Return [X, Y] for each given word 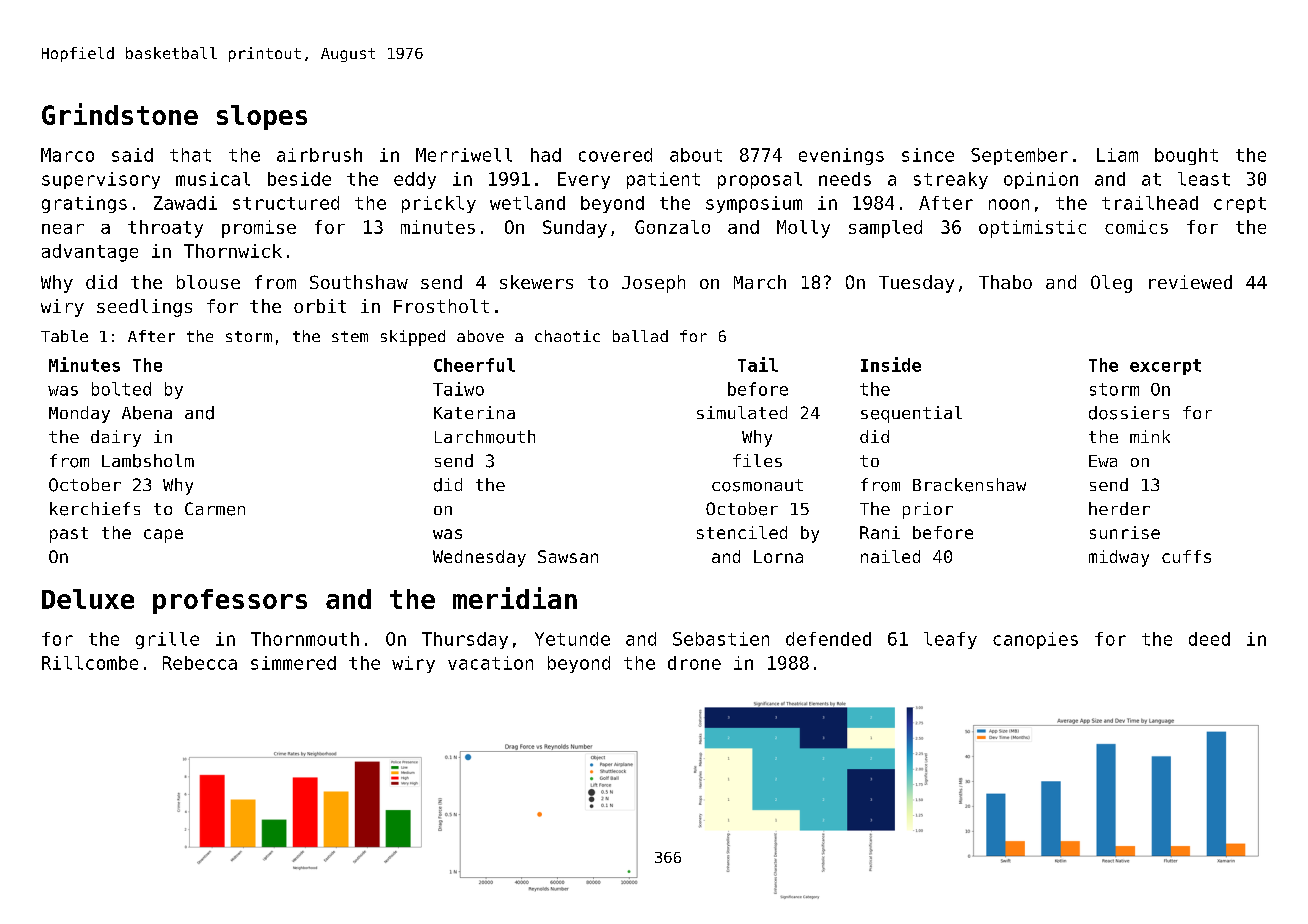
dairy [116, 438]
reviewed [1190, 282]
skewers [536, 282]
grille [167, 640]
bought [1186, 156]
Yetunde [572, 639]
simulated [742, 412]
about [696, 155]
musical [213, 179]
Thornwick [233, 251]
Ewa [1103, 461]
